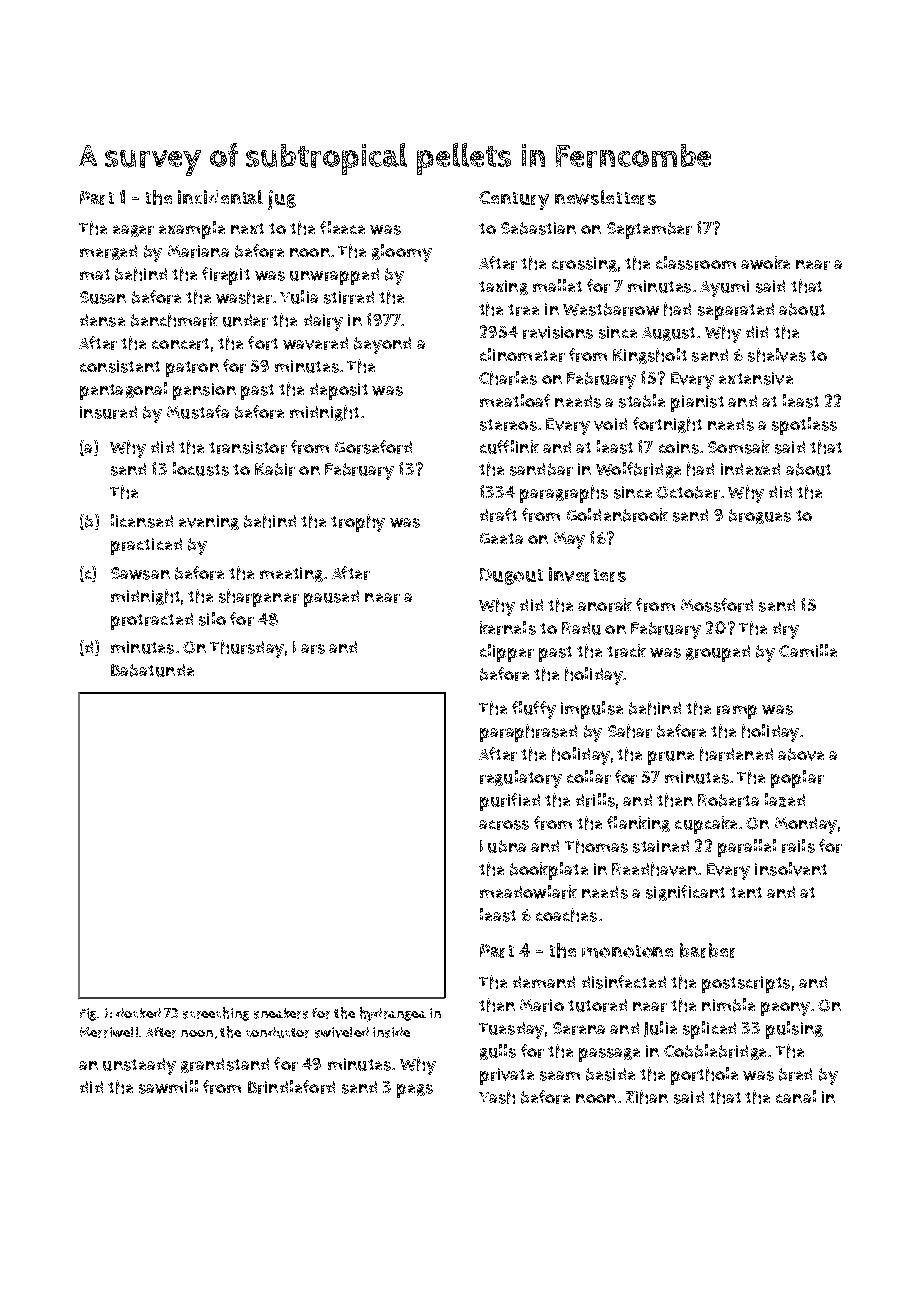 This screenshot has height=1314, width=924. Describe the element at coordinates (514, 200) in the screenshot. I see `Century` at that location.
